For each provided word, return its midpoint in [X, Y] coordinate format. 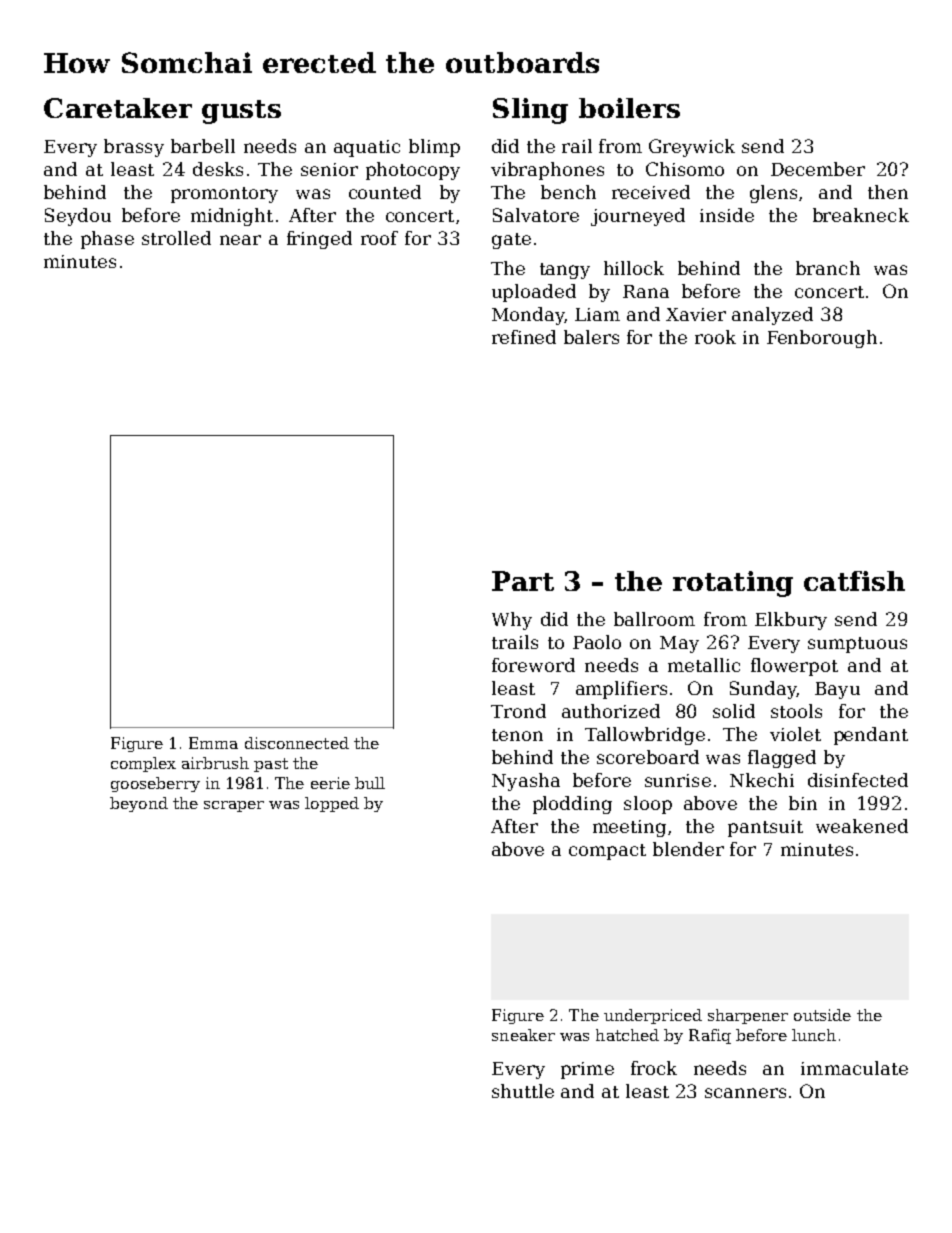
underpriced [653, 1016]
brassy [134, 148]
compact [607, 852]
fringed [319, 240]
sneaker [523, 1035]
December [818, 169]
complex [143, 764]
